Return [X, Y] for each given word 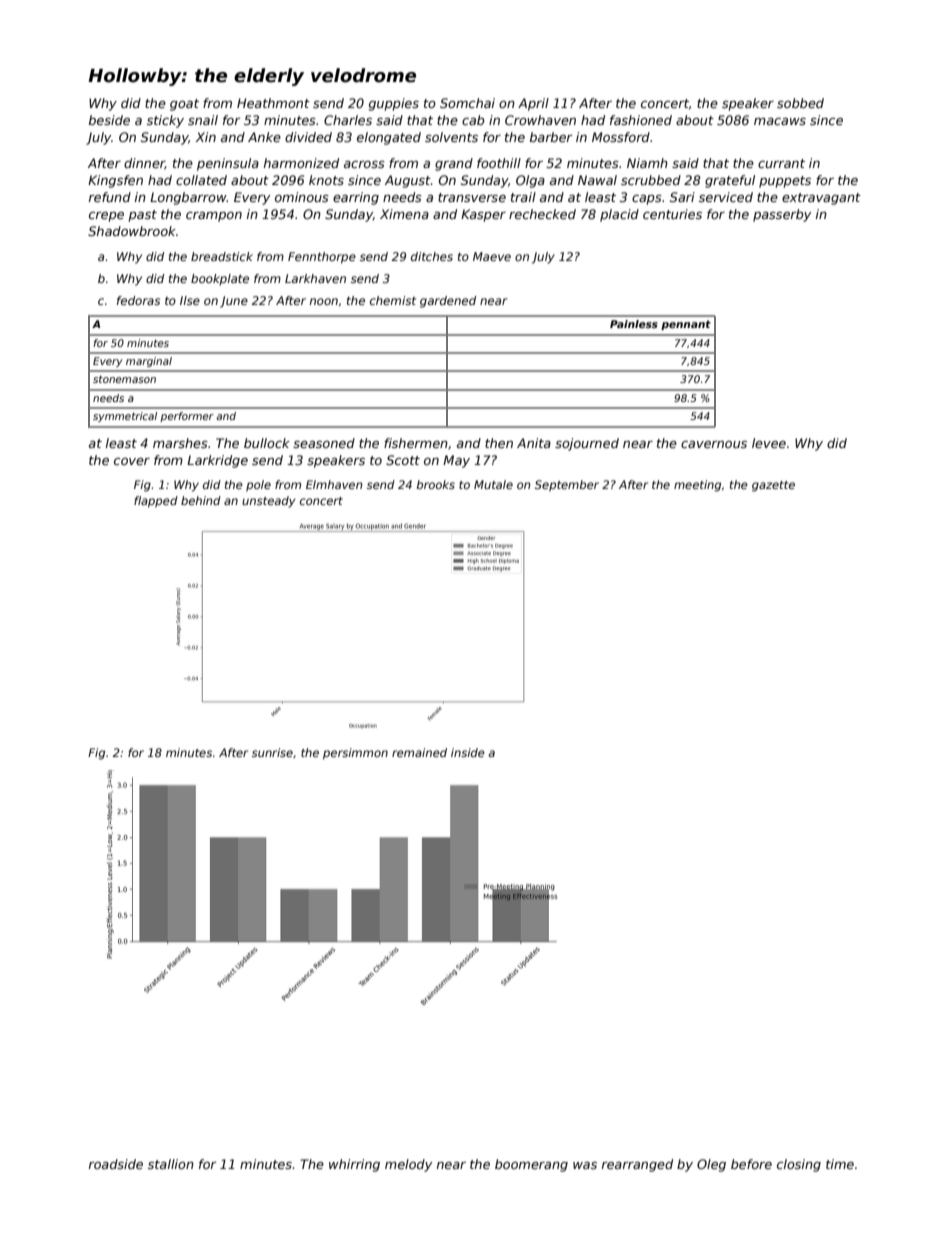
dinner [144, 164]
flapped [156, 502]
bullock [267, 443]
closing [799, 1165]
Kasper [483, 215]
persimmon [355, 754]
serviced [726, 197]
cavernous [714, 444]
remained [419, 752]
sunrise [272, 752]
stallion [171, 1164]
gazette [773, 486]
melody [408, 1165]
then [499, 443]
